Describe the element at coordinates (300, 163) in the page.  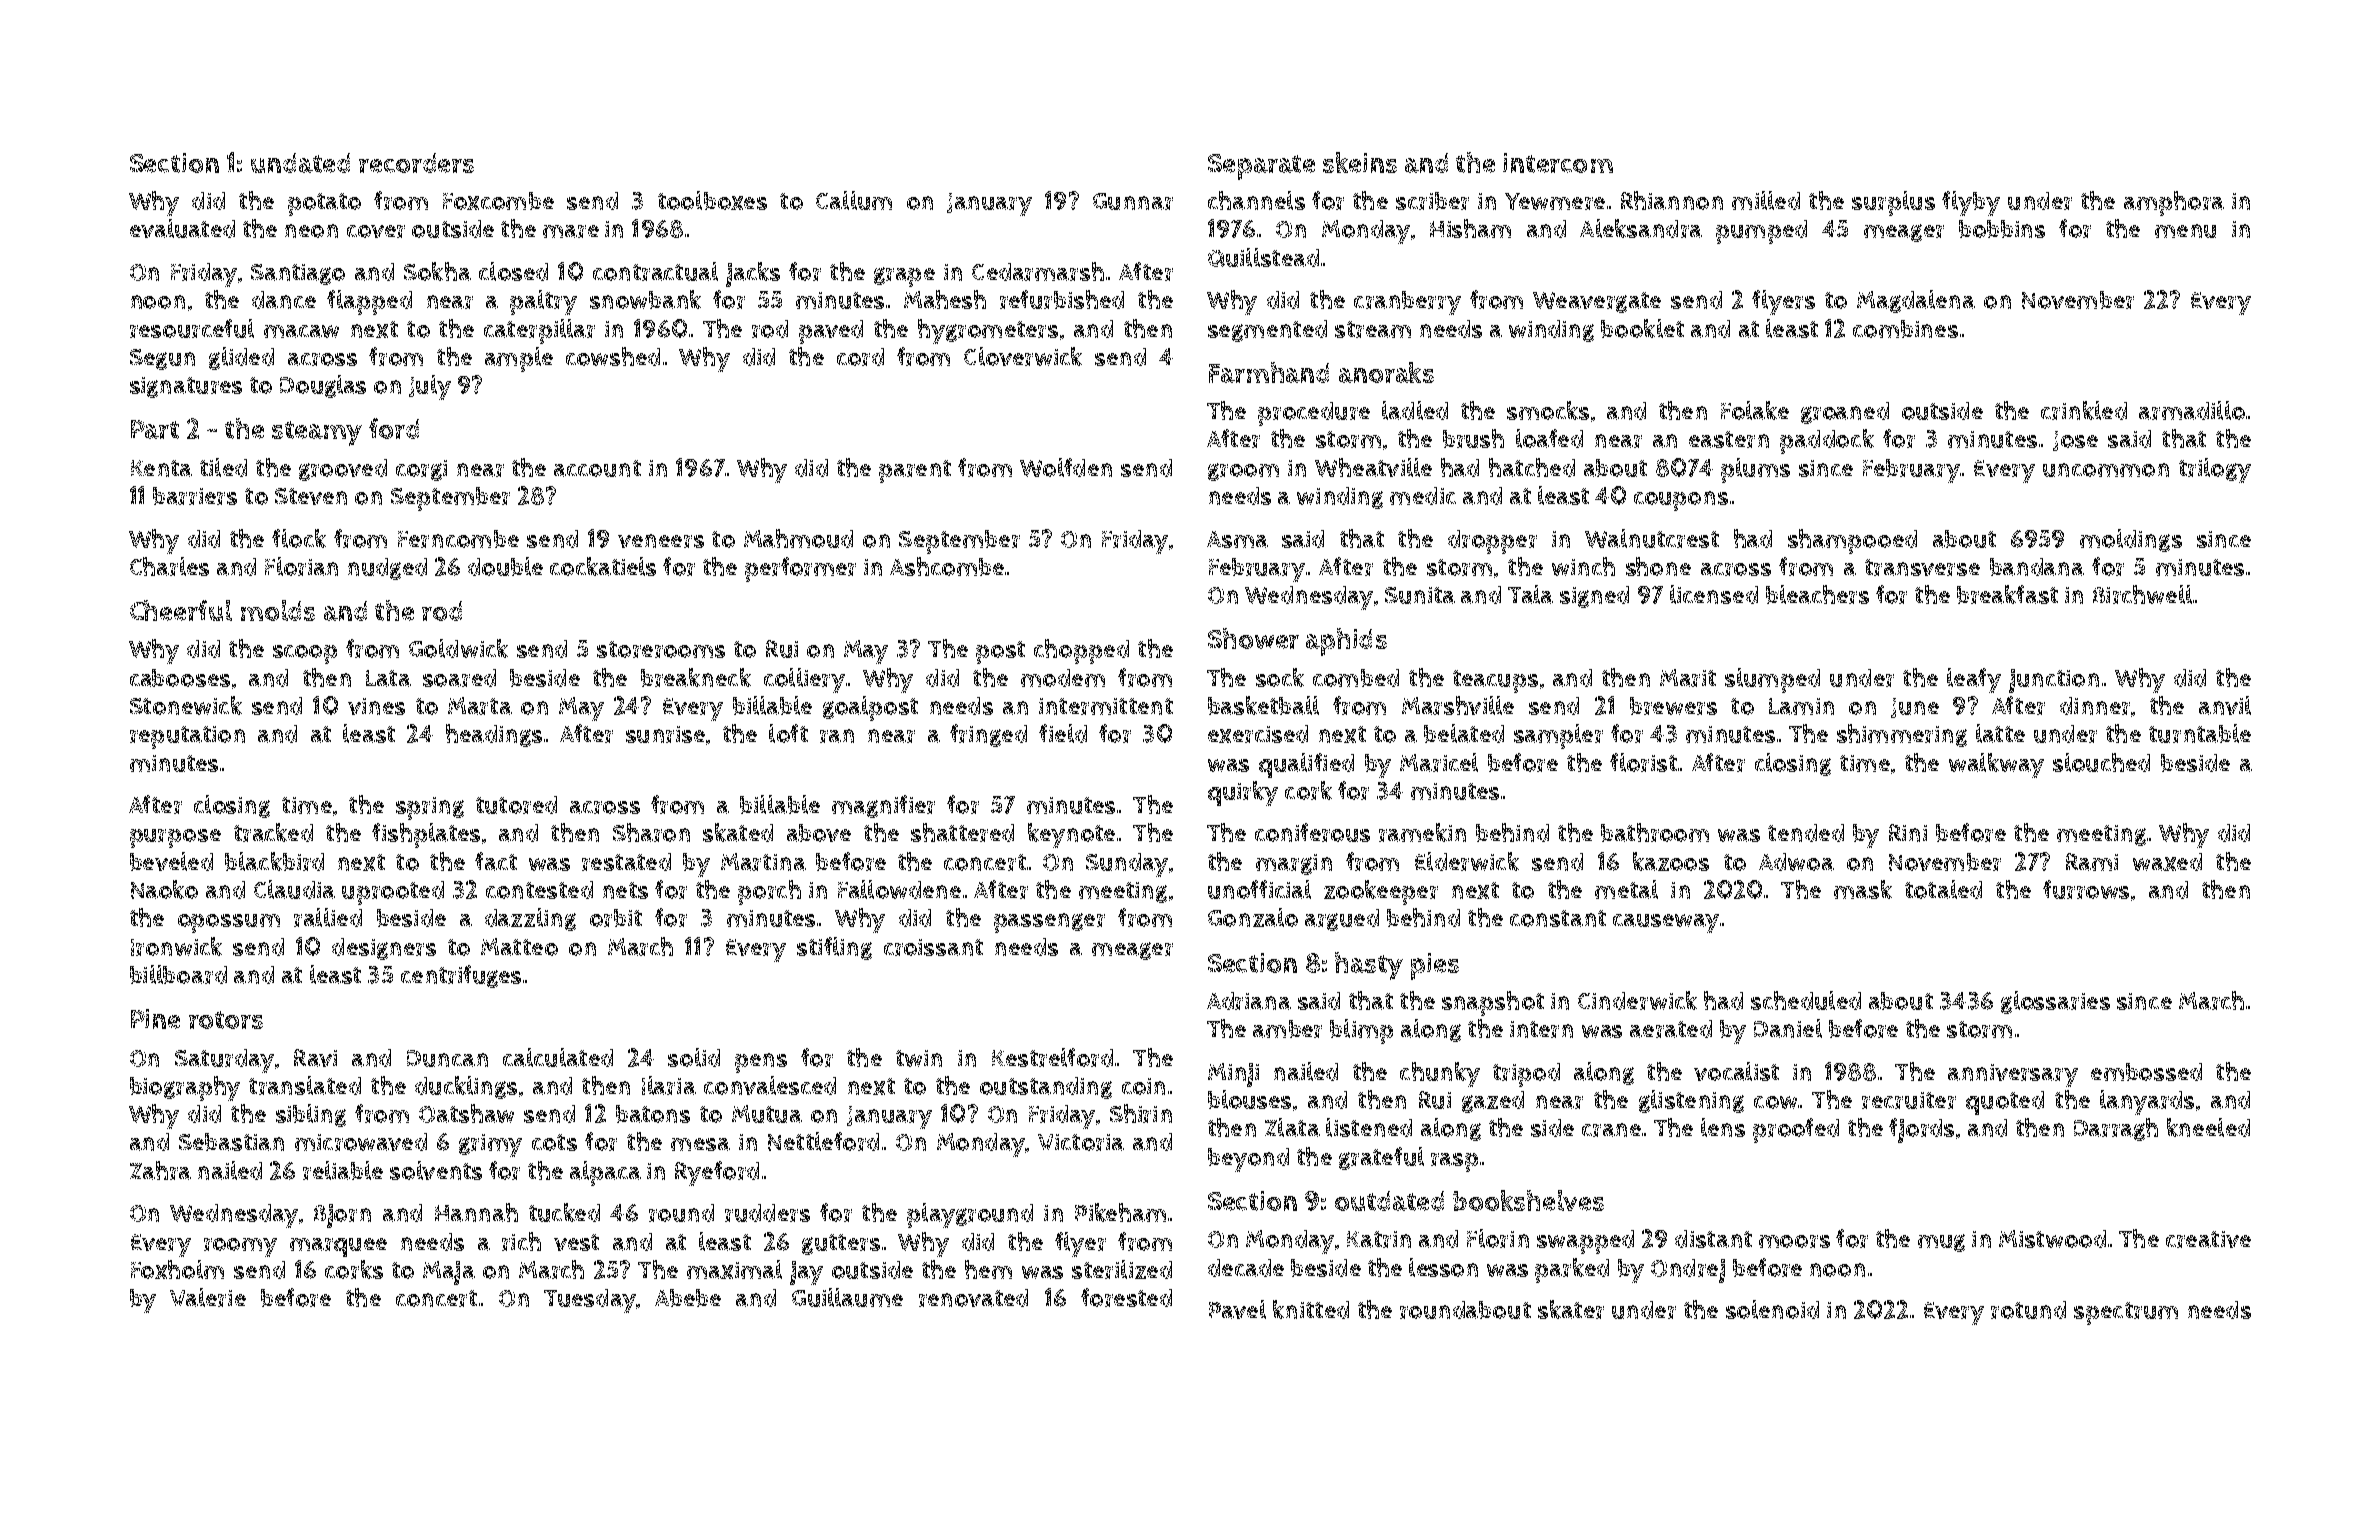
I see `undated` at that location.
